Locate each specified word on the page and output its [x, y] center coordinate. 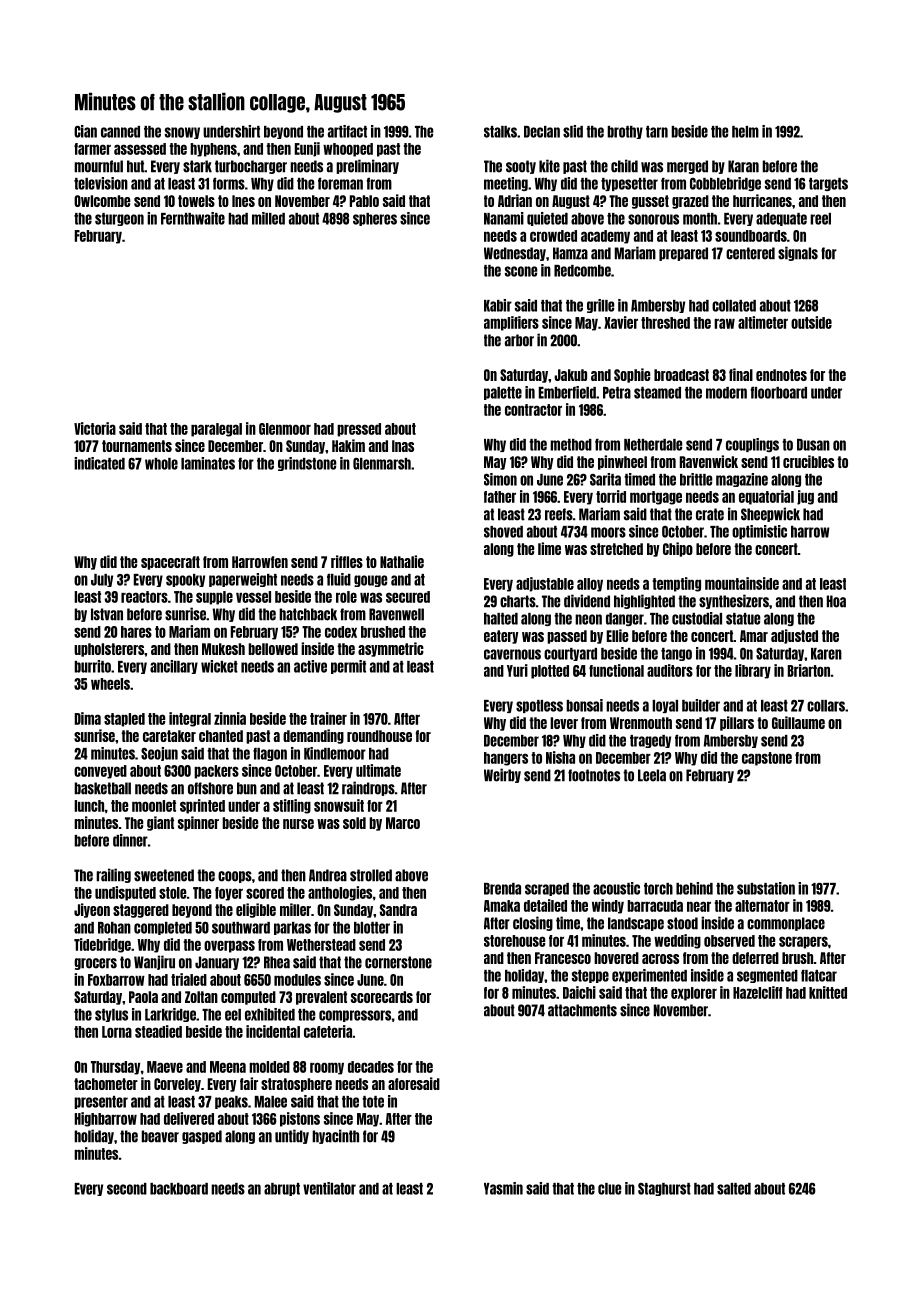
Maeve [165, 1067]
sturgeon [119, 219]
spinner [198, 823]
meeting [506, 184]
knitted [828, 992]
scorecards [382, 997]
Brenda [502, 889]
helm [745, 132]
